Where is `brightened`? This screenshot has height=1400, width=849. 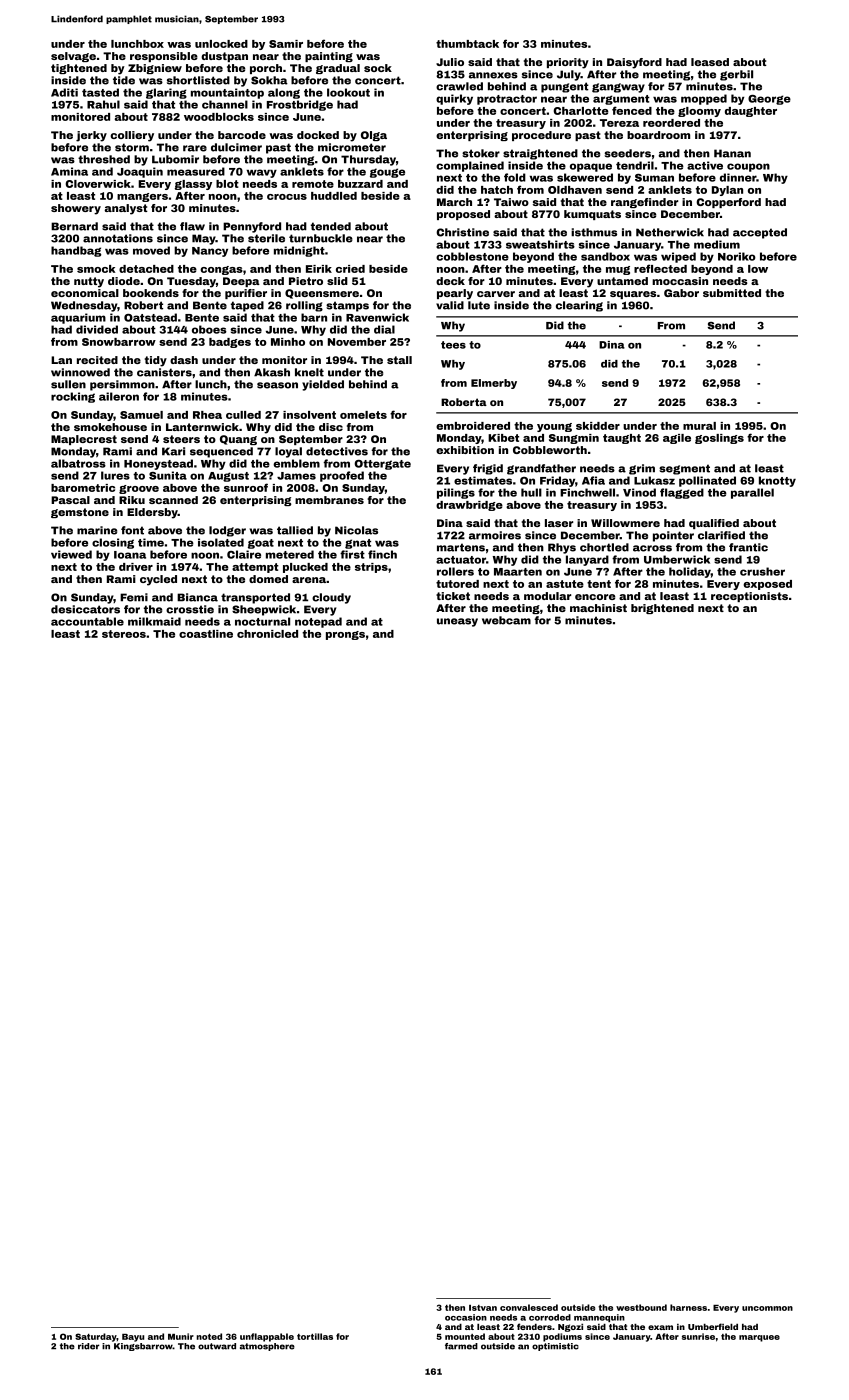
brightened is located at coordinates (662, 609).
